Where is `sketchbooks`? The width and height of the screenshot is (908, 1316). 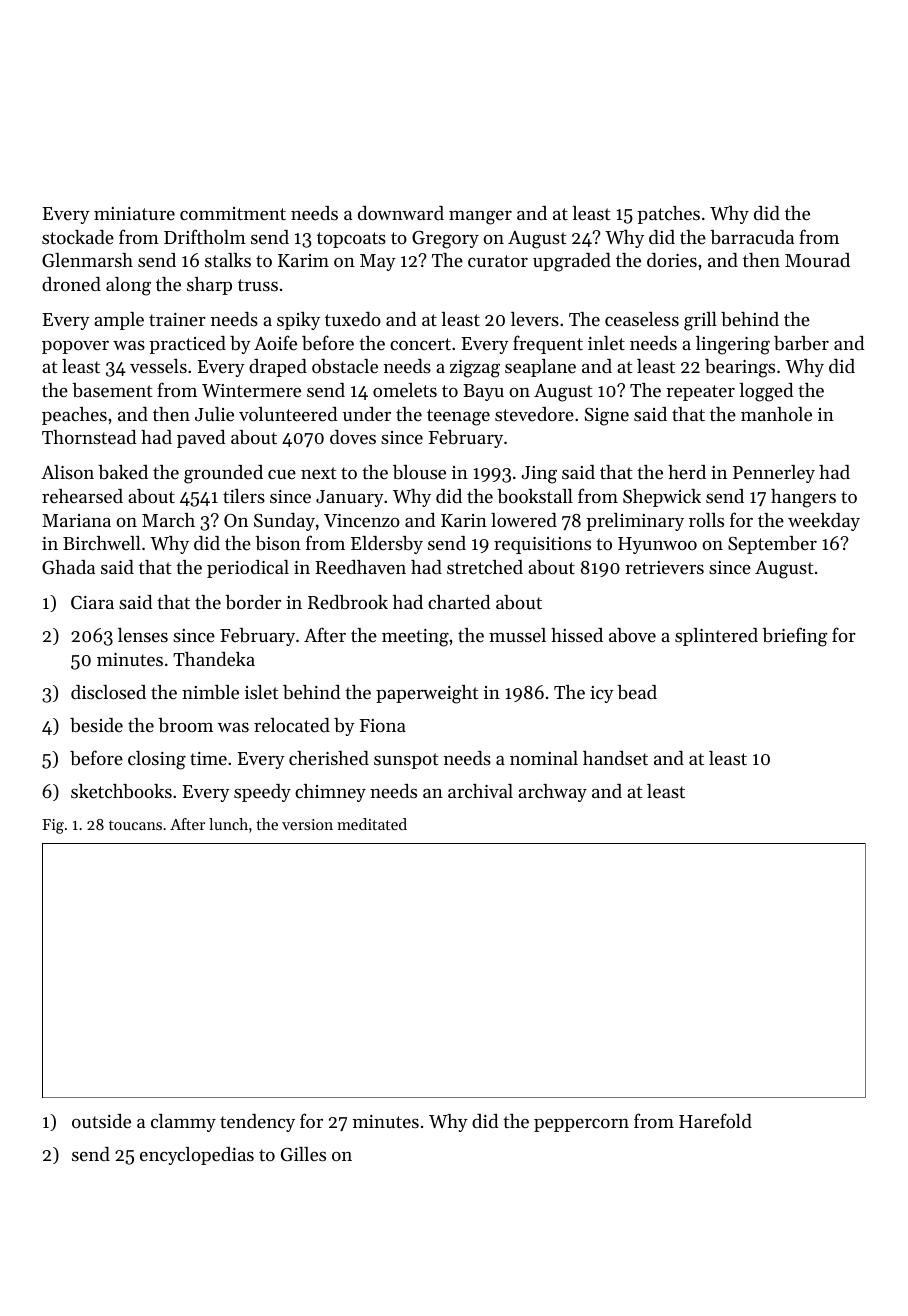
sketchbooks is located at coordinates (121, 791).
